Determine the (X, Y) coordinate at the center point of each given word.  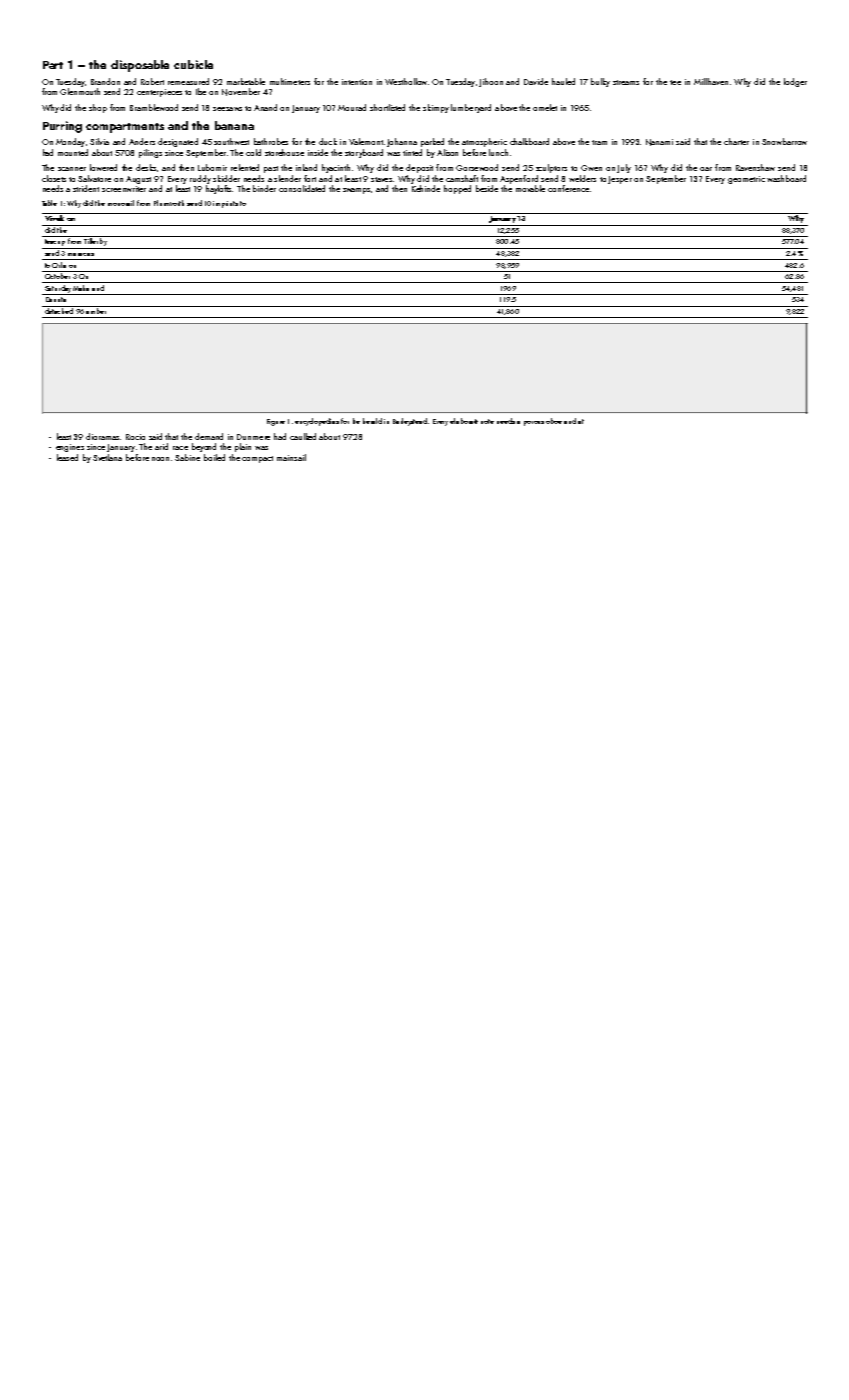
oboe (554, 421)
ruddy (200, 179)
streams (626, 82)
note (487, 421)
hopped (457, 189)
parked (432, 142)
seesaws (227, 109)
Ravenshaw (755, 167)
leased (67, 457)
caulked (303, 436)
